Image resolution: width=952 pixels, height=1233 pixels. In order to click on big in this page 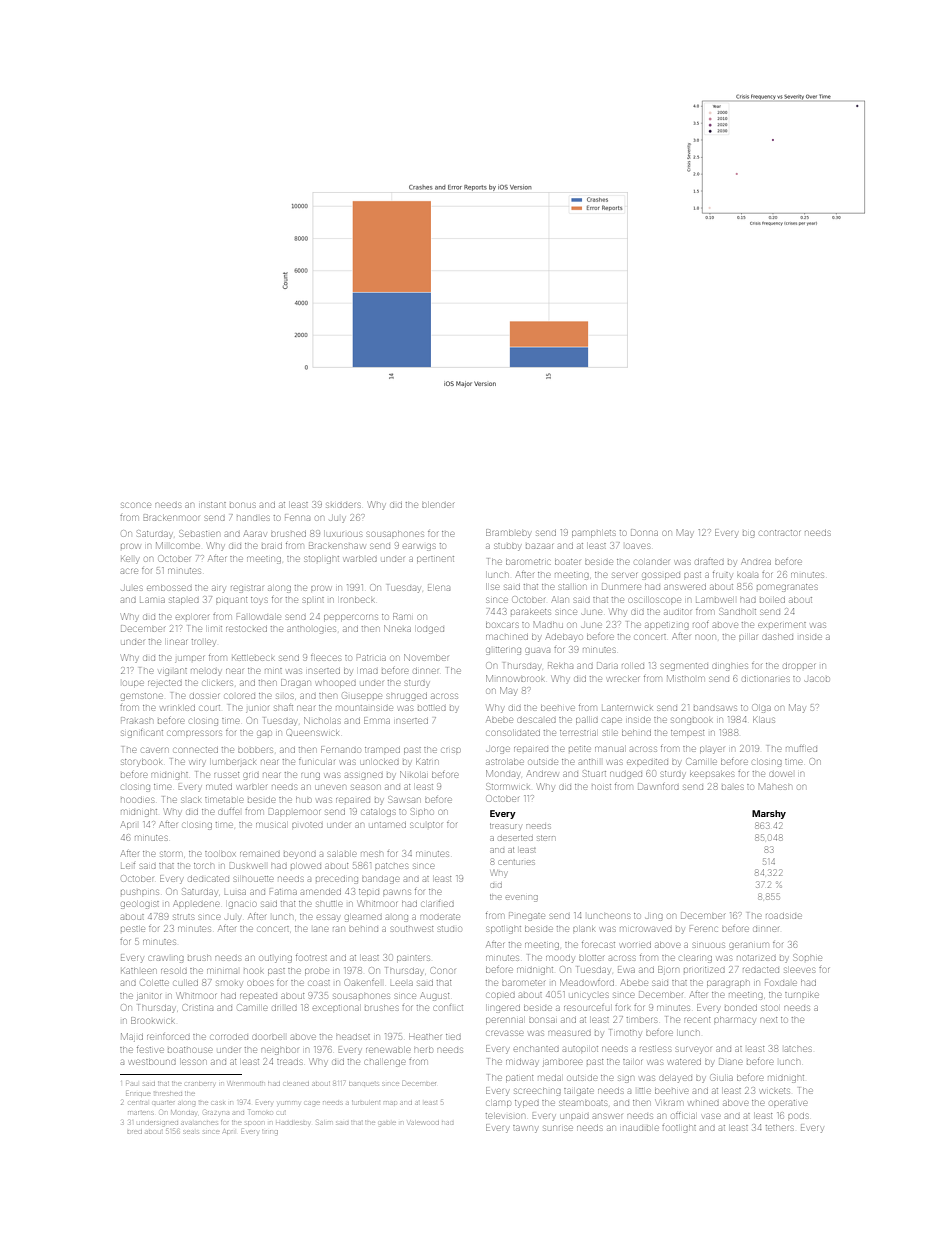, I will do `click(749, 534)`.
